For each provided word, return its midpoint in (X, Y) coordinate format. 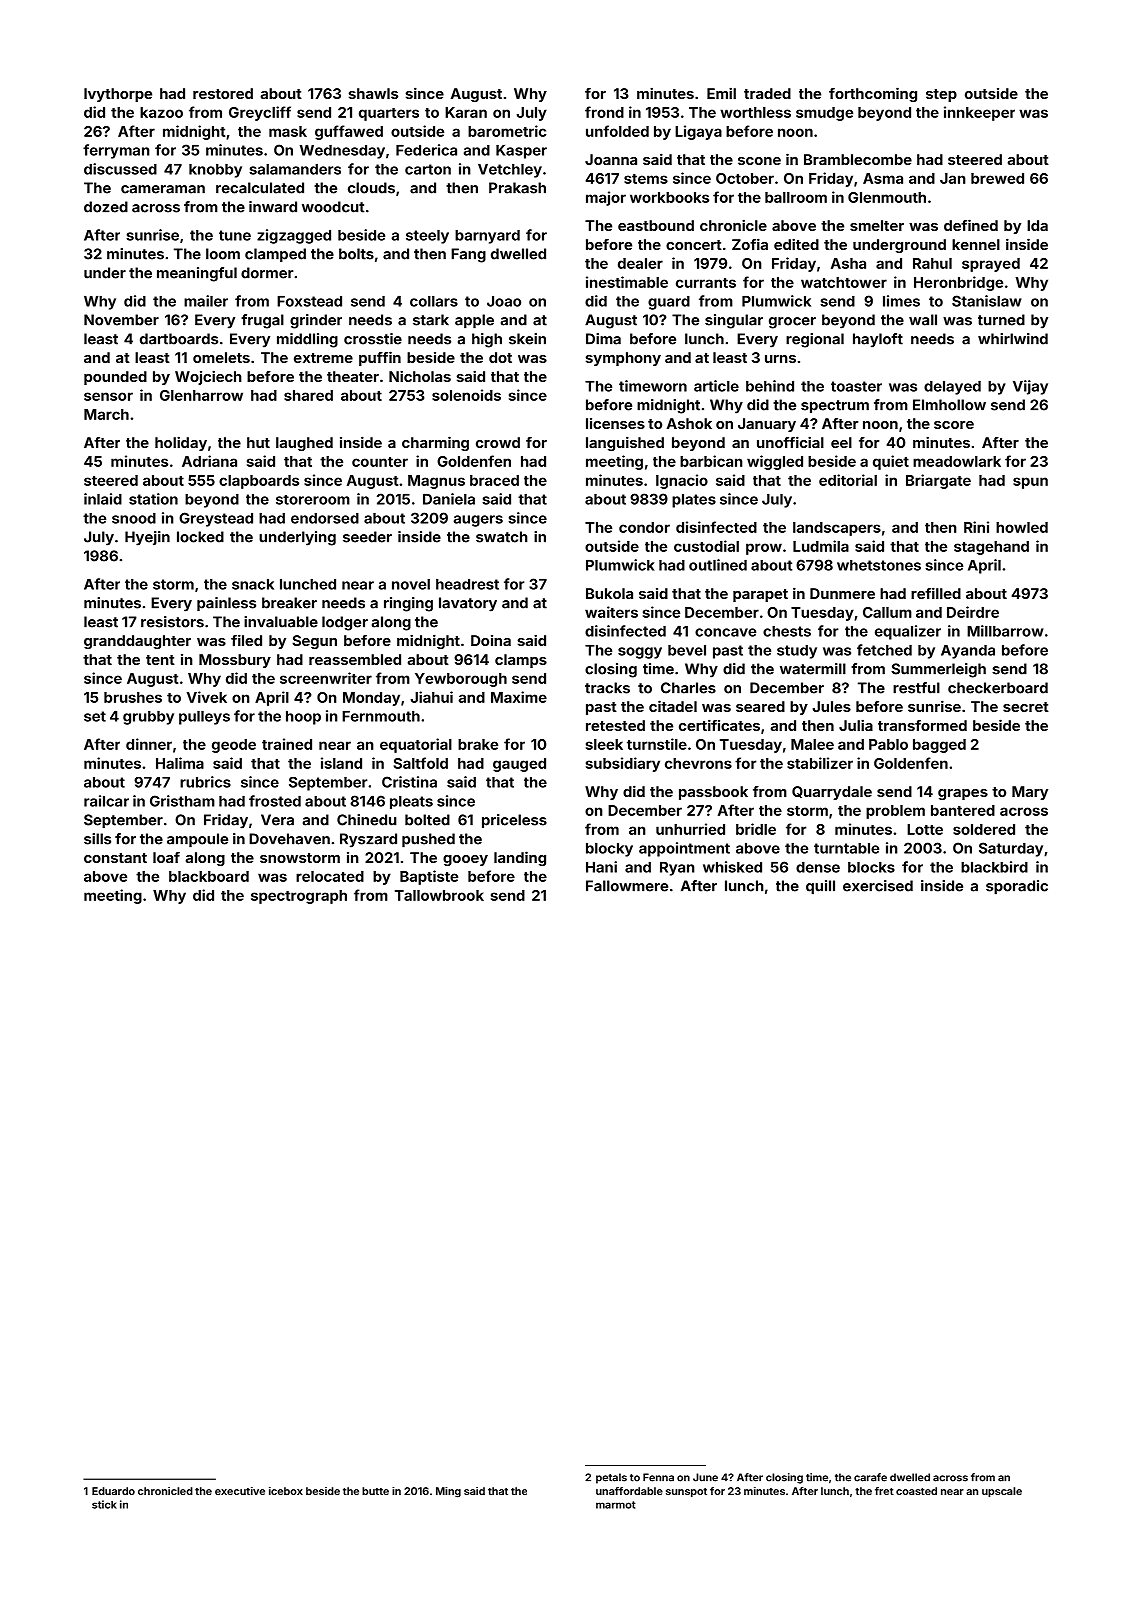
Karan (466, 112)
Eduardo (113, 1491)
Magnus (436, 482)
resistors (172, 622)
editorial (848, 480)
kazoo (161, 112)
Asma (883, 178)
